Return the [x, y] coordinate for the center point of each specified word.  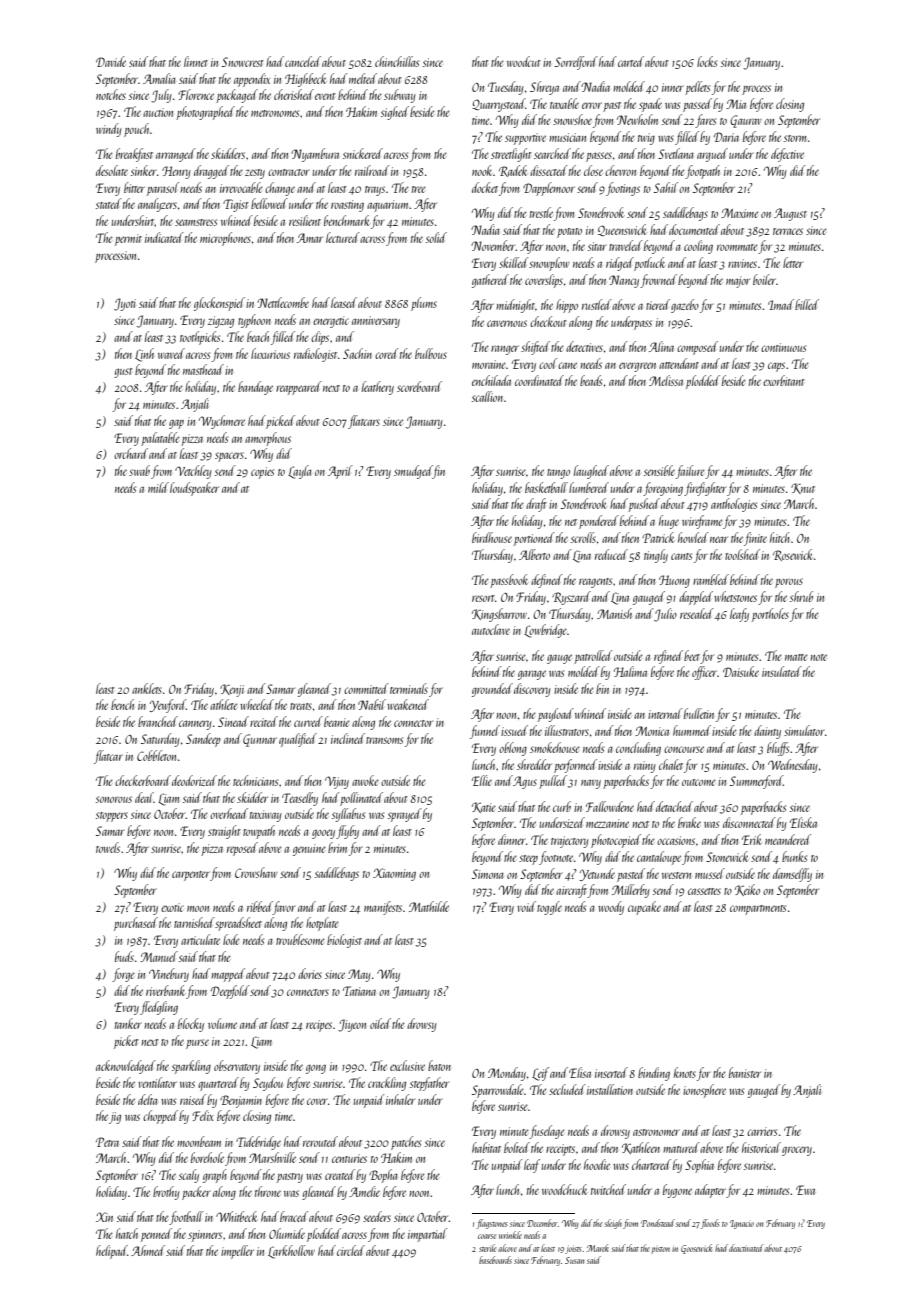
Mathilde [429, 906]
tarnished [194, 922]
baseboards [495, 1260]
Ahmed [148, 1250]
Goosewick [696, 1249]
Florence [196, 94]
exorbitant [784, 380]
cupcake [644, 908]
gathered [490, 281]
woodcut [524, 61]
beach [258, 336]
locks [707, 61]
